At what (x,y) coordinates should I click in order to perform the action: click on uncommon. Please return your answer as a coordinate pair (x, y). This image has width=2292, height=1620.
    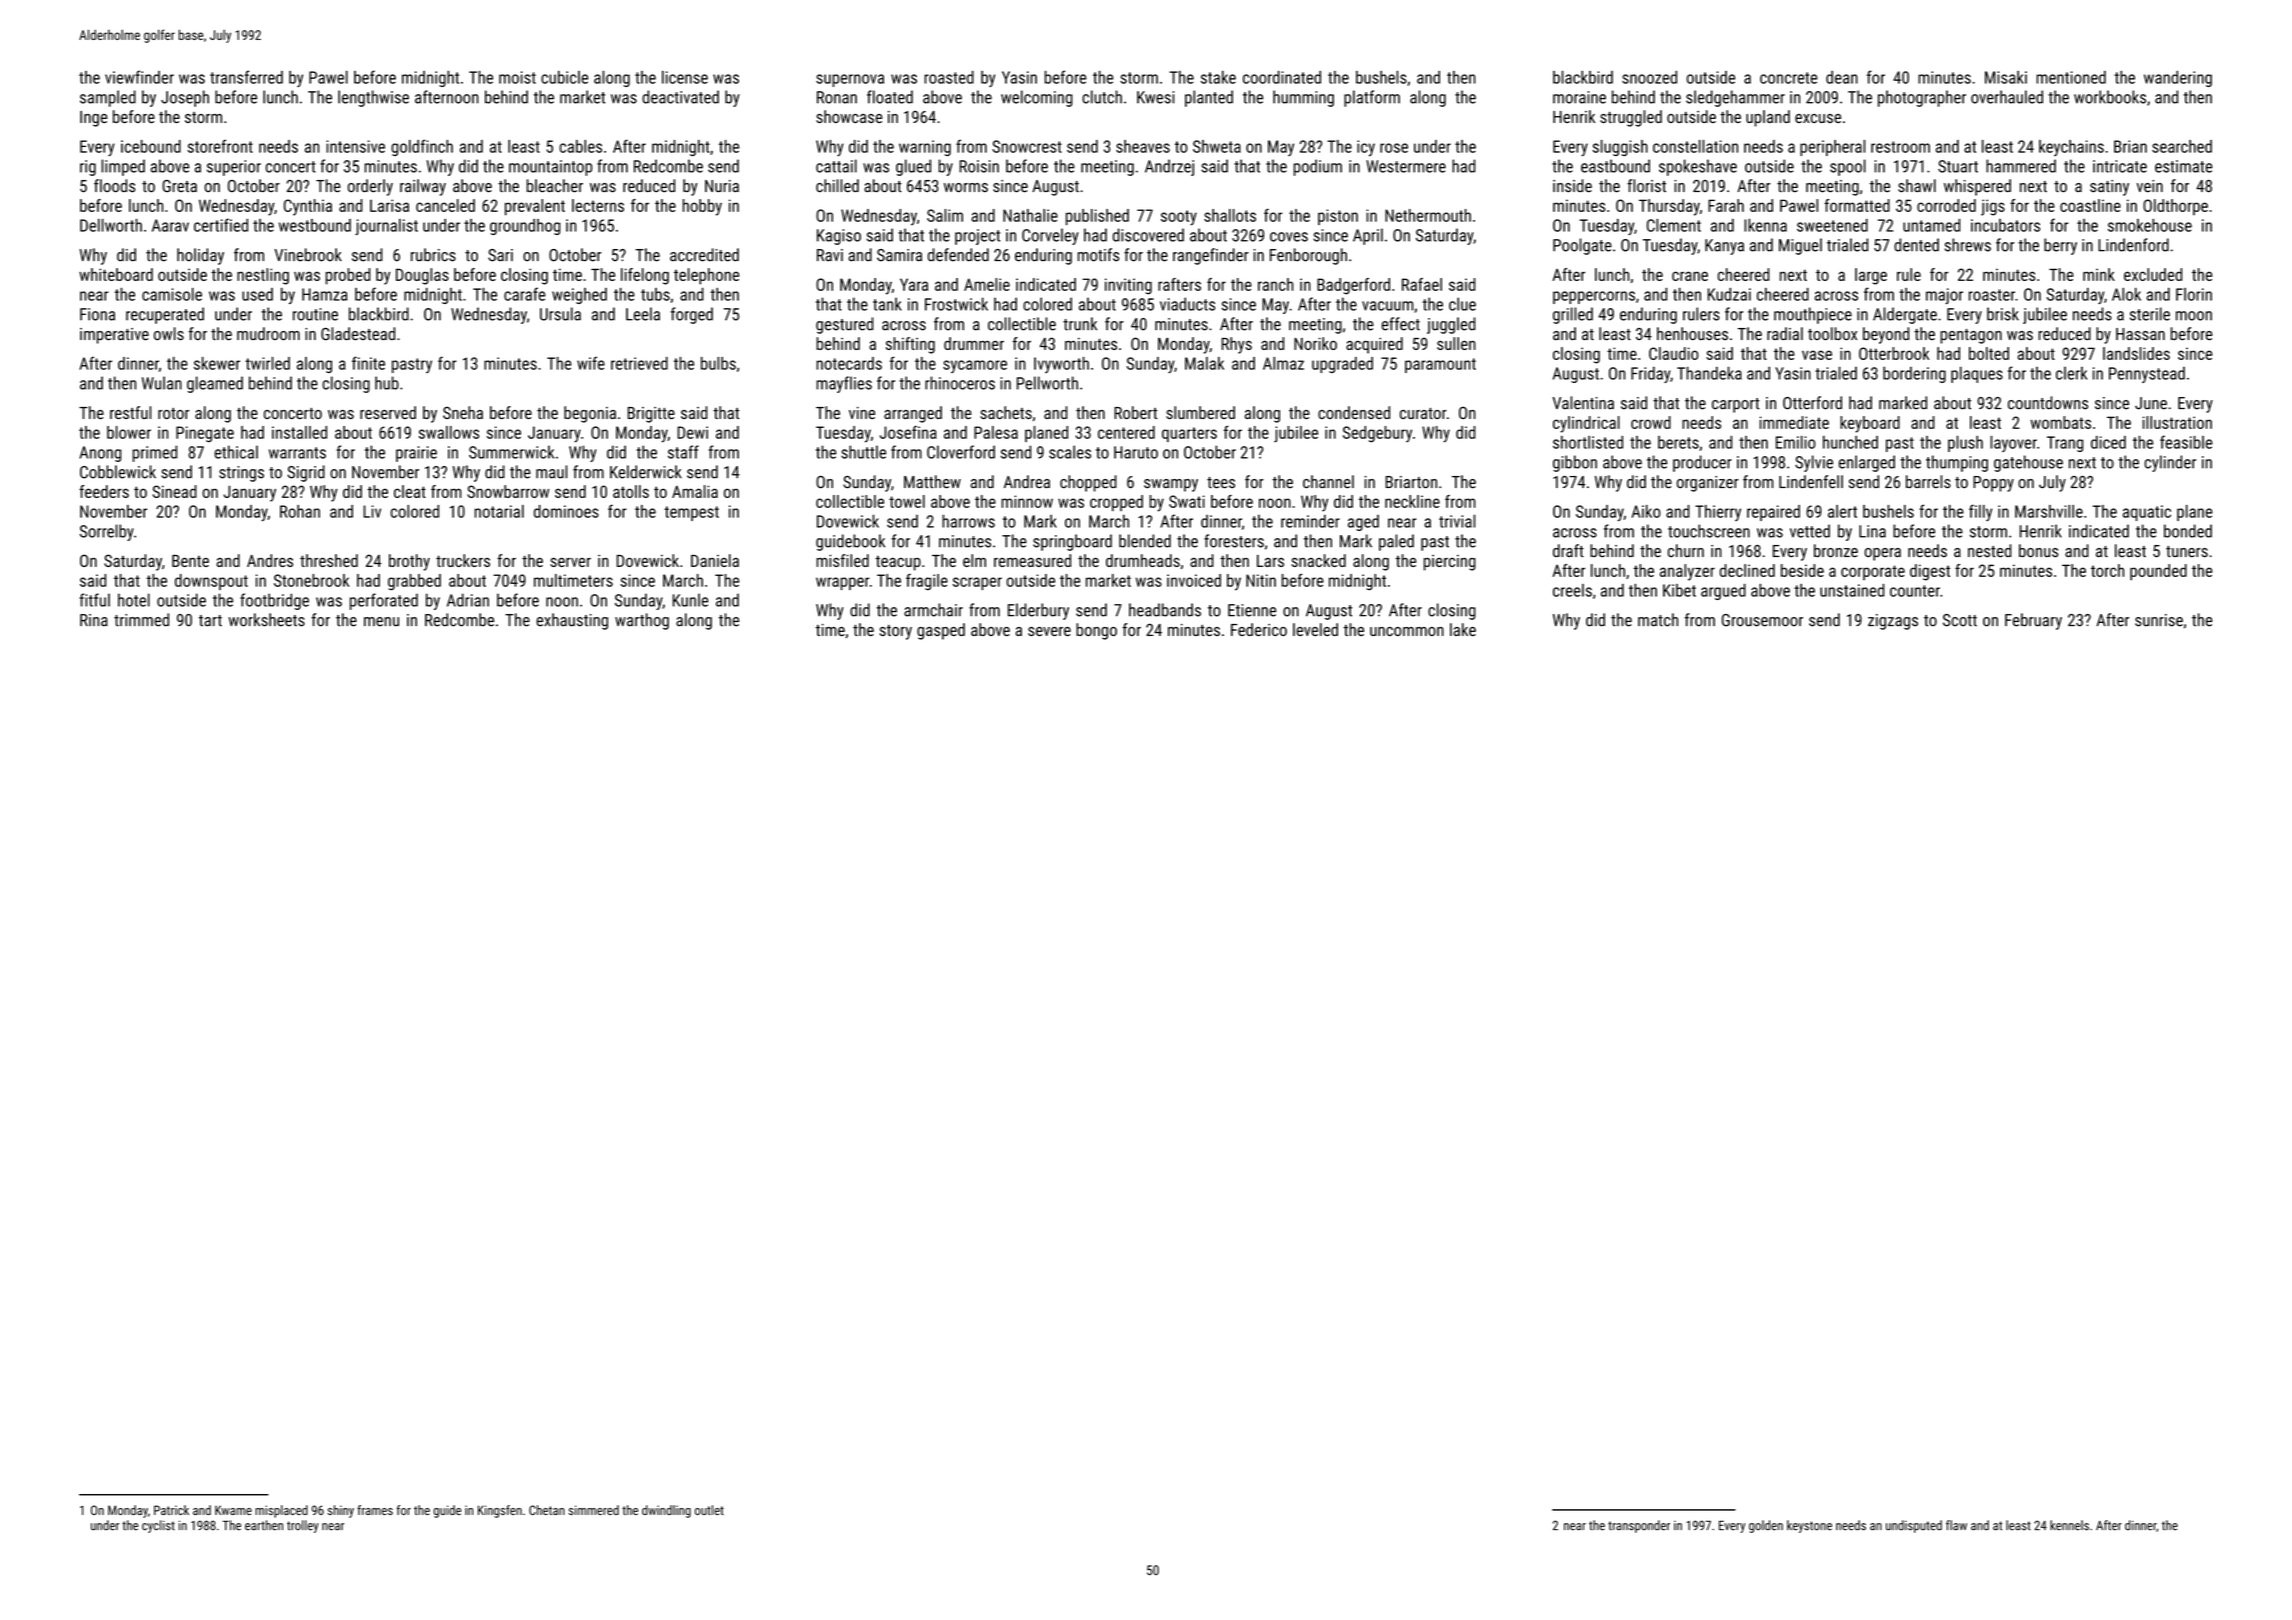
    Looking at the image, I should click on (1407, 631).
